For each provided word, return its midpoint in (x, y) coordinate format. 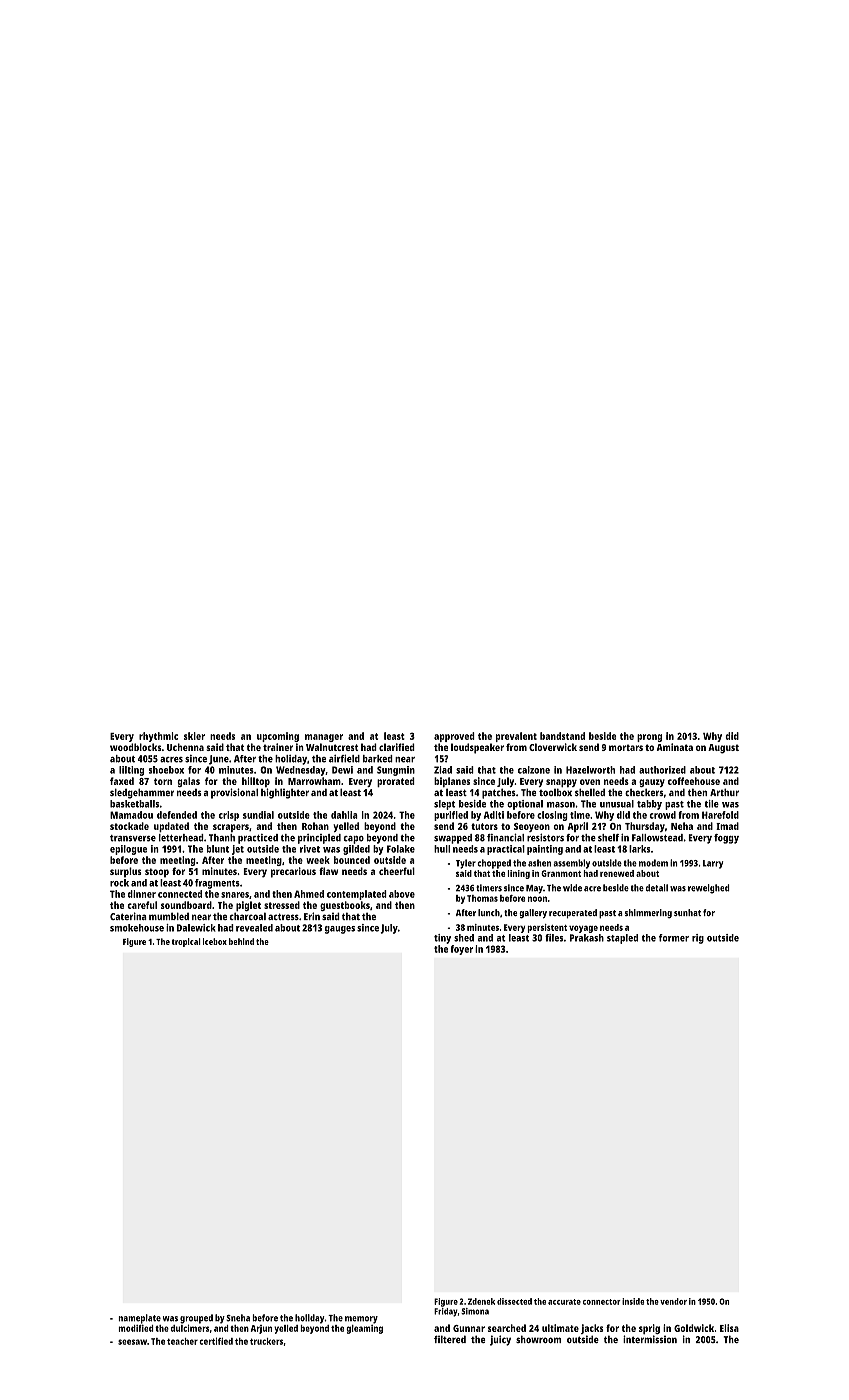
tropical (186, 942)
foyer (462, 950)
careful (142, 905)
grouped (196, 1319)
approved (454, 737)
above (402, 894)
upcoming (278, 737)
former (674, 938)
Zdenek (481, 1301)
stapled (622, 939)
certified (216, 1341)
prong (649, 738)
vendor (673, 1301)
